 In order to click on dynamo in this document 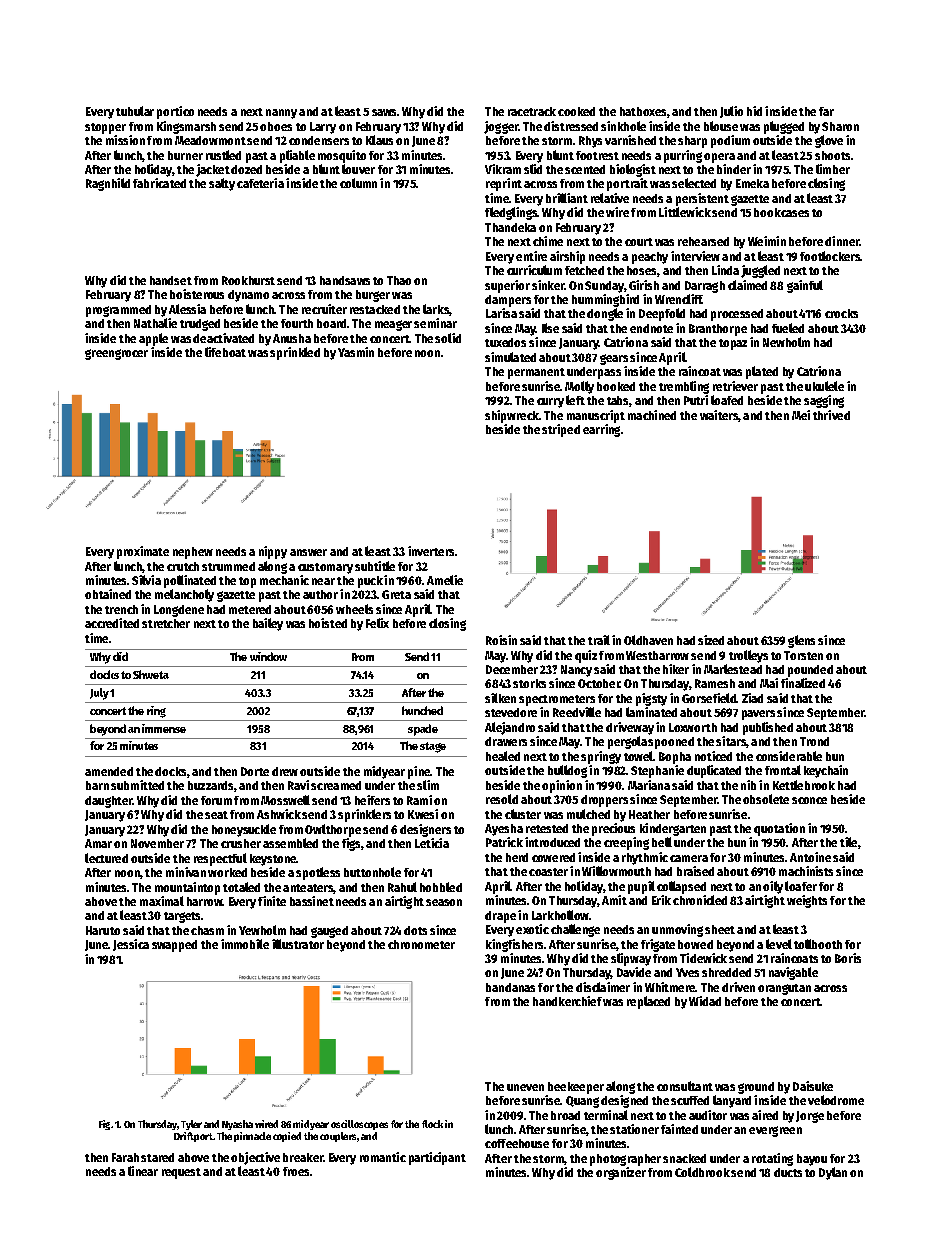, I will do `click(248, 296)`.
